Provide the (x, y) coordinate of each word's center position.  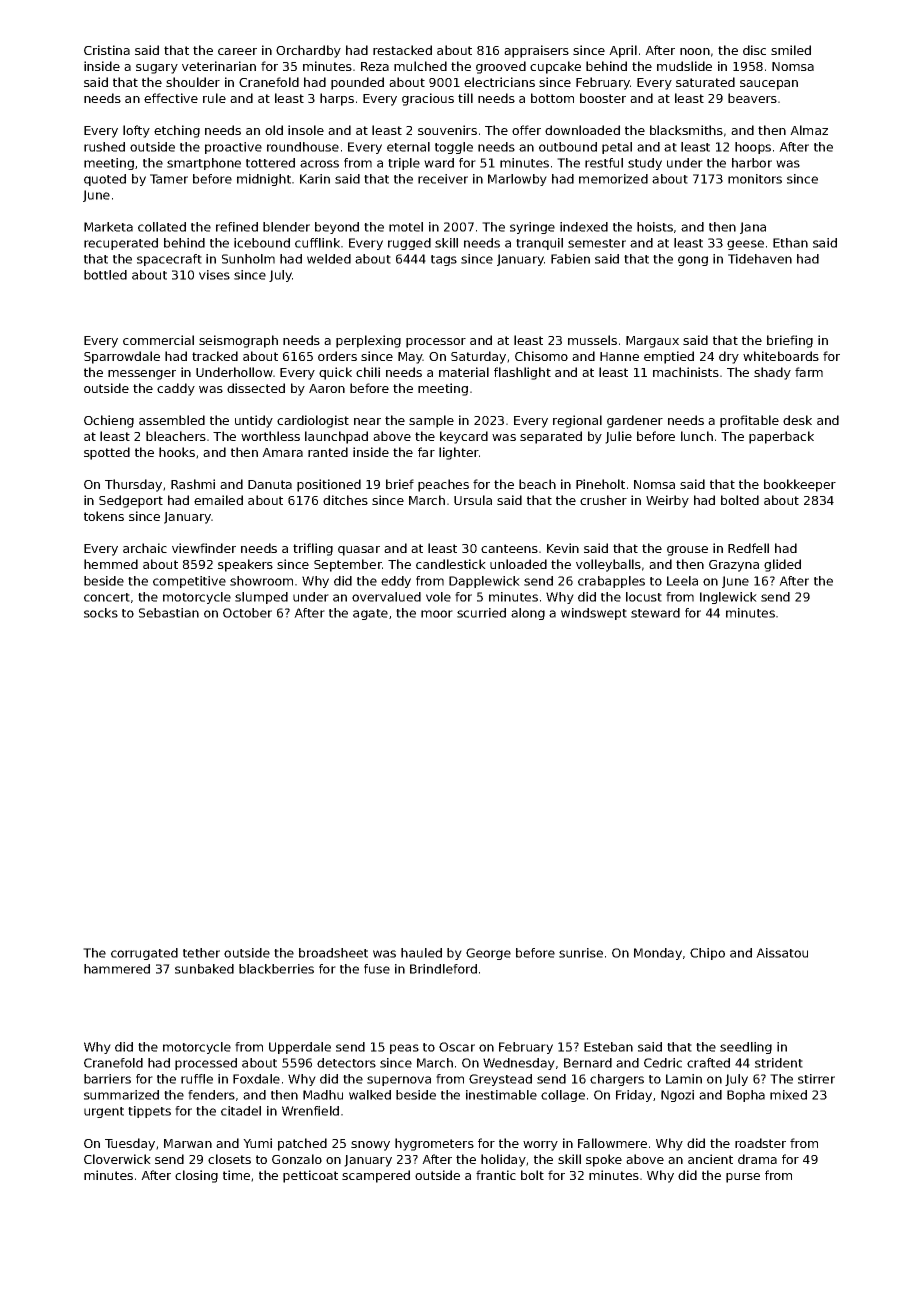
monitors (755, 179)
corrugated (144, 954)
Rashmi (193, 484)
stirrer (816, 1079)
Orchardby (308, 51)
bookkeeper (800, 485)
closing (196, 1176)
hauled (421, 953)
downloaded (582, 130)
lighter (459, 453)
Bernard (588, 1063)
